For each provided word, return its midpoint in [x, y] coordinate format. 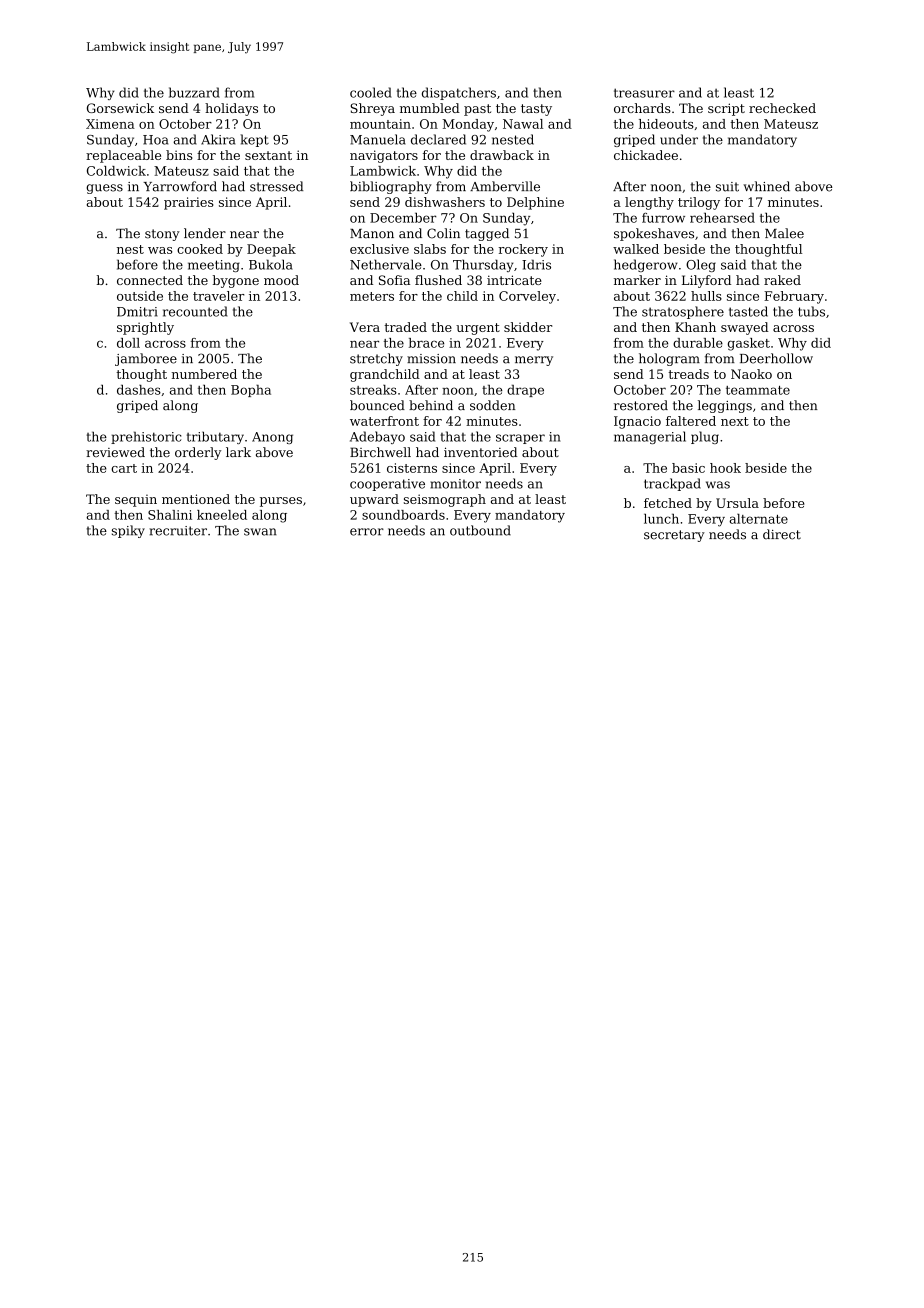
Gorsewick [120, 108]
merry [534, 361]
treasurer [644, 93]
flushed [438, 280]
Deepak [271, 250]
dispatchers [459, 93]
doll [128, 343]
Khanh [695, 327]
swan [260, 532]
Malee [784, 233]
